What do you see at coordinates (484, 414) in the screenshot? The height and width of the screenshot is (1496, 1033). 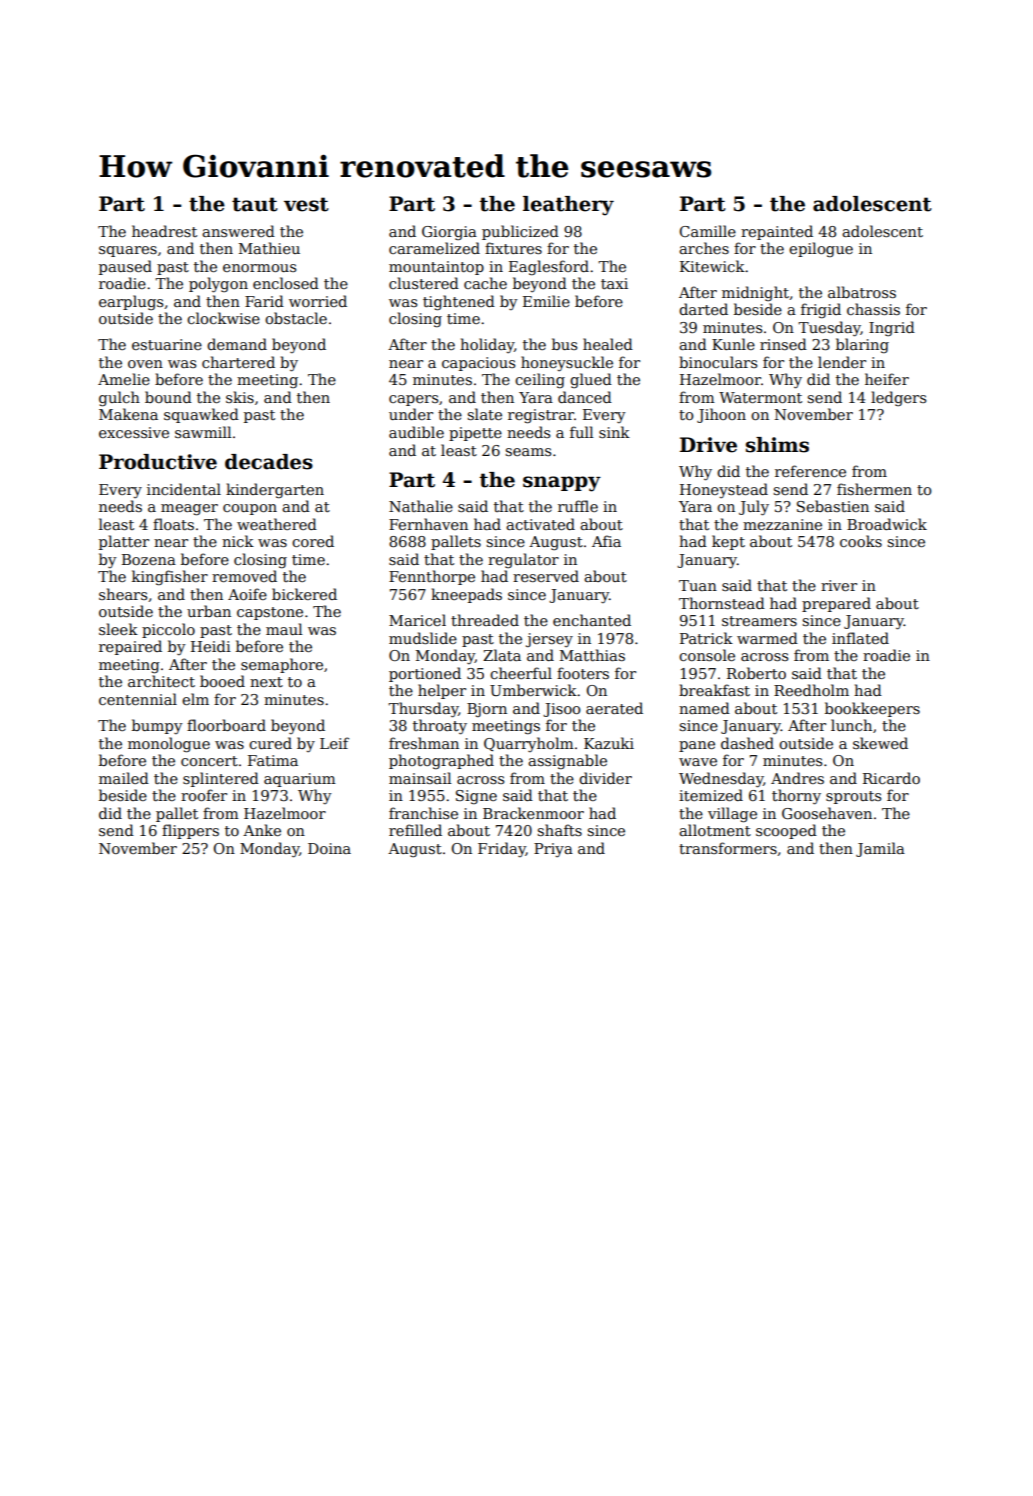 I see `slate` at bounding box center [484, 414].
